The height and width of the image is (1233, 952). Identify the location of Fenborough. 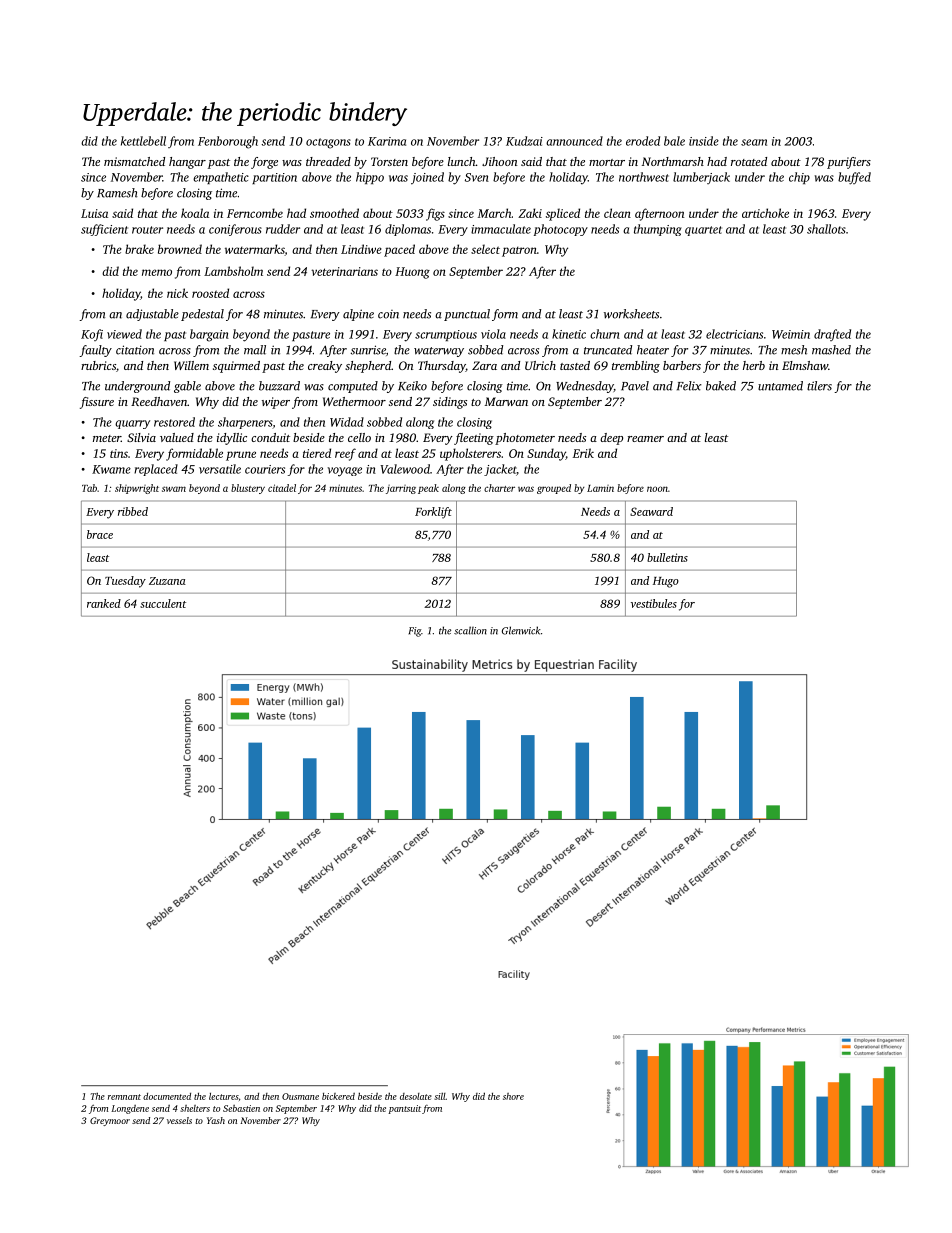
(228, 142).
